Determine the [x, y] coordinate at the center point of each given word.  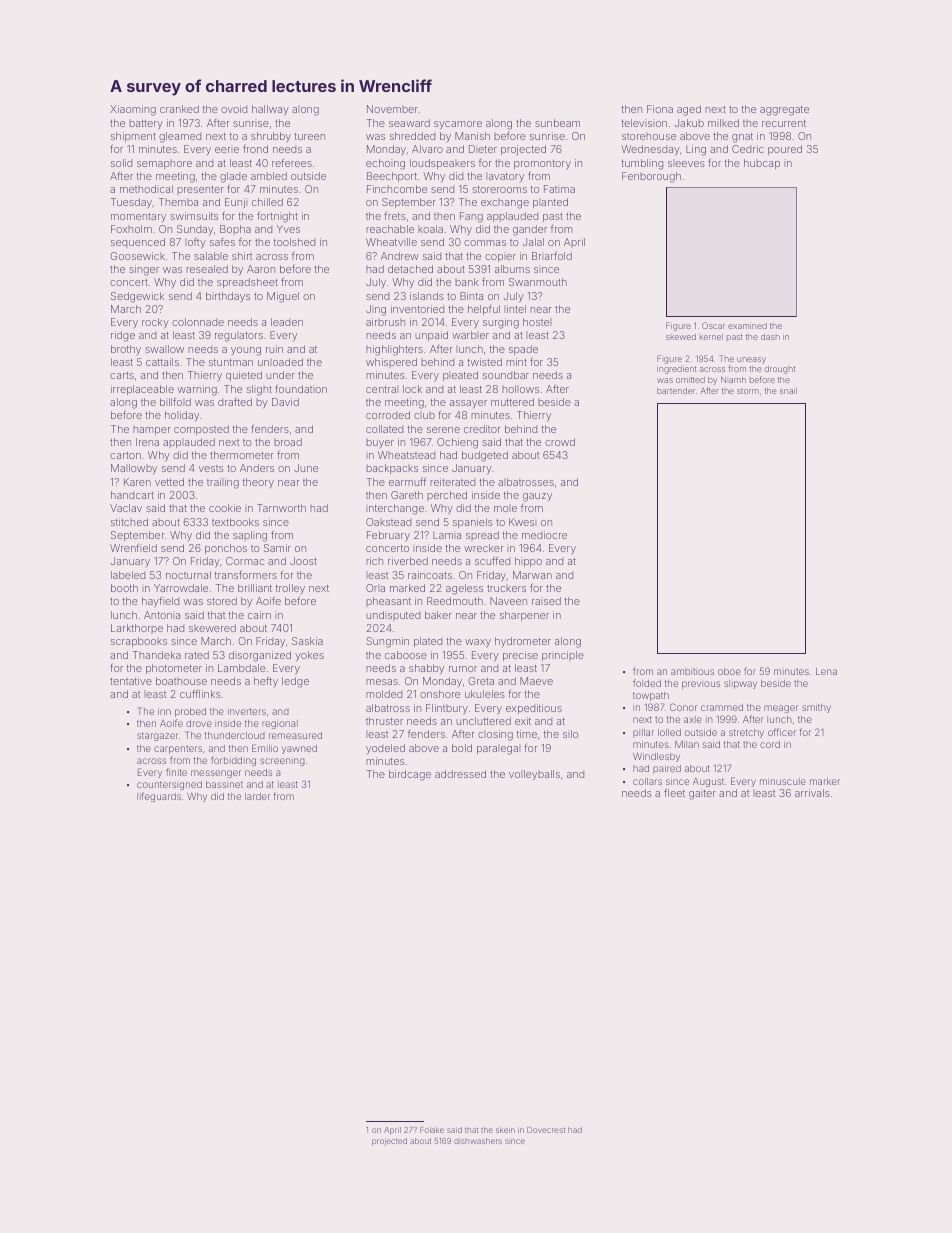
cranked [179, 109]
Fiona [660, 109]
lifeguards [159, 797]
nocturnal [188, 575]
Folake [432, 1130]
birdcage [410, 775]
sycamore [458, 125]
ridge [123, 336]
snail [788, 391]
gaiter [702, 794]
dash [770, 337]
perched [447, 496]
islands [427, 296]
